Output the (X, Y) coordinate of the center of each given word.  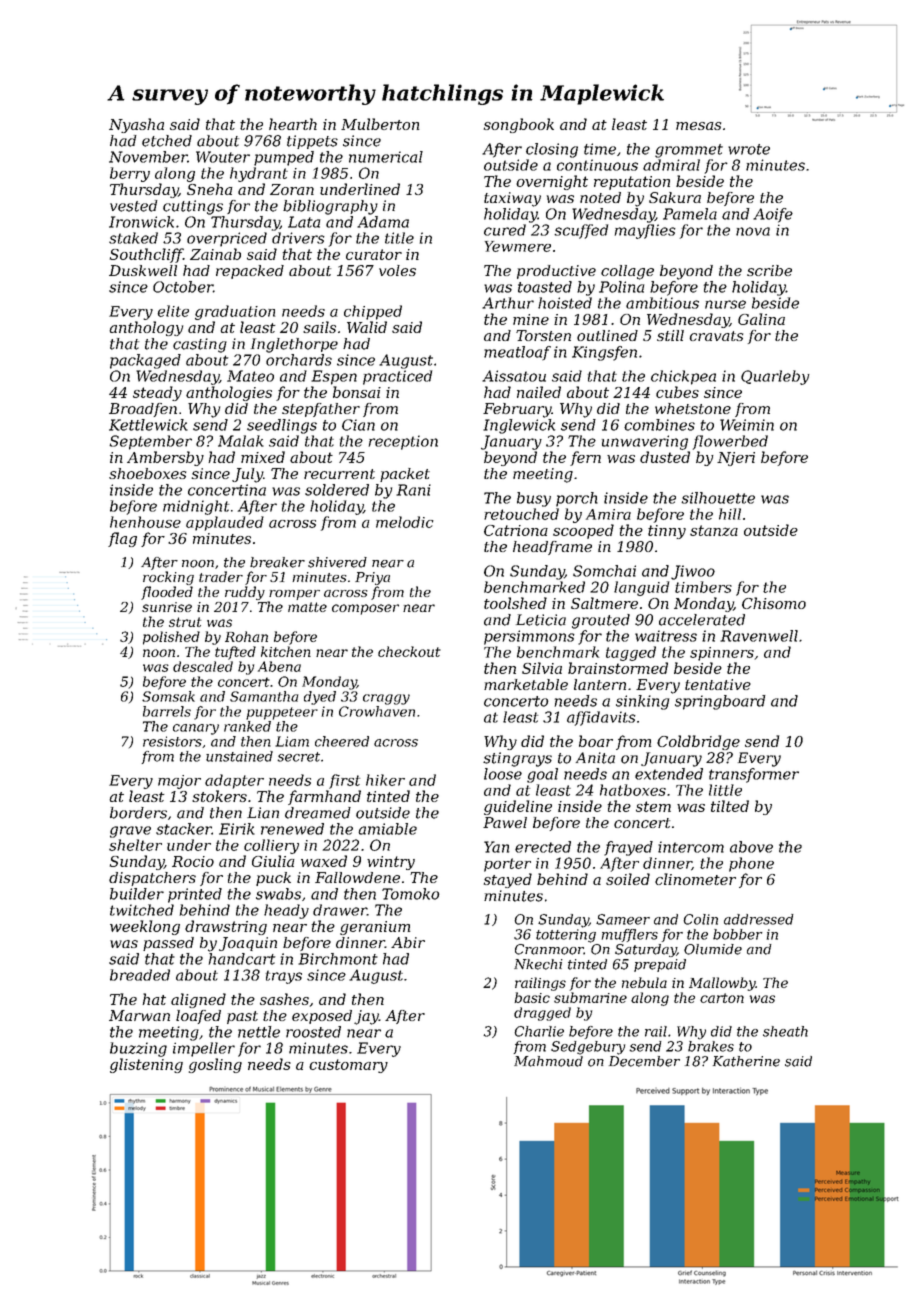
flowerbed (730, 442)
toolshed (515, 603)
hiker (385, 780)
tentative (718, 684)
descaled (203, 666)
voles (397, 270)
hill (730, 514)
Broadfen (143, 410)
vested (134, 206)
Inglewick (519, 426)
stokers (219, 796)
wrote (749, 149)
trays (284, 977)
